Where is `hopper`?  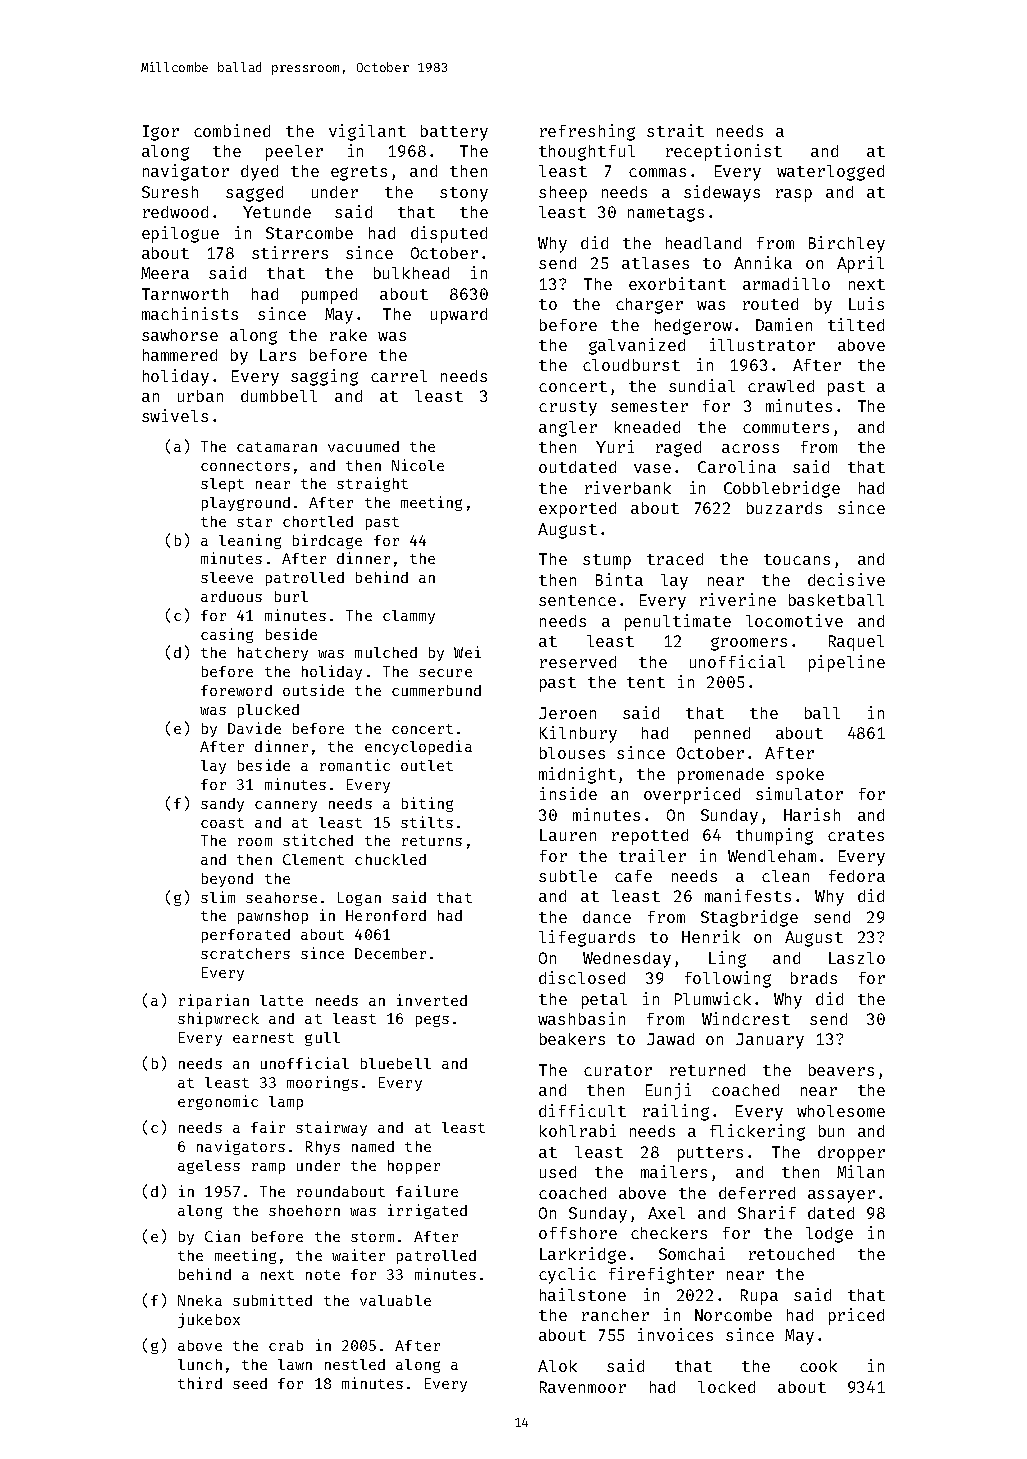
hopper is located at coordinates (414, 1167).
